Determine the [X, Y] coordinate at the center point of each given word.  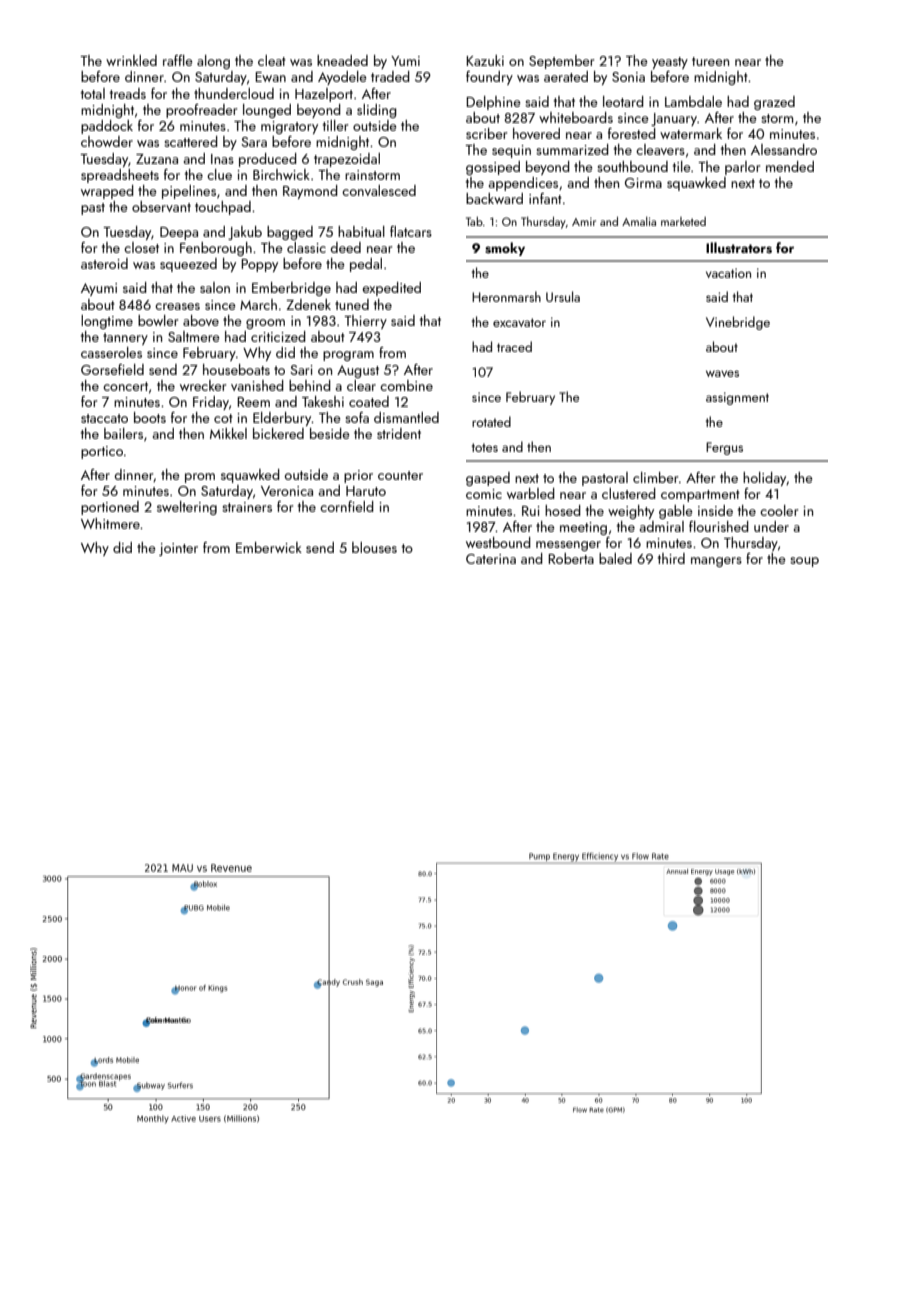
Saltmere [194, 336]
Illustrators [739, 248]
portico [102, 452]
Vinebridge [738, 323]
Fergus [724, 448]
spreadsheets [120, 176]
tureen [710, 61]
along [213, 62]
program [348, 356]
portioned [110, 508]
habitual [361, 231]
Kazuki [485, 60]
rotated [491, 421]
